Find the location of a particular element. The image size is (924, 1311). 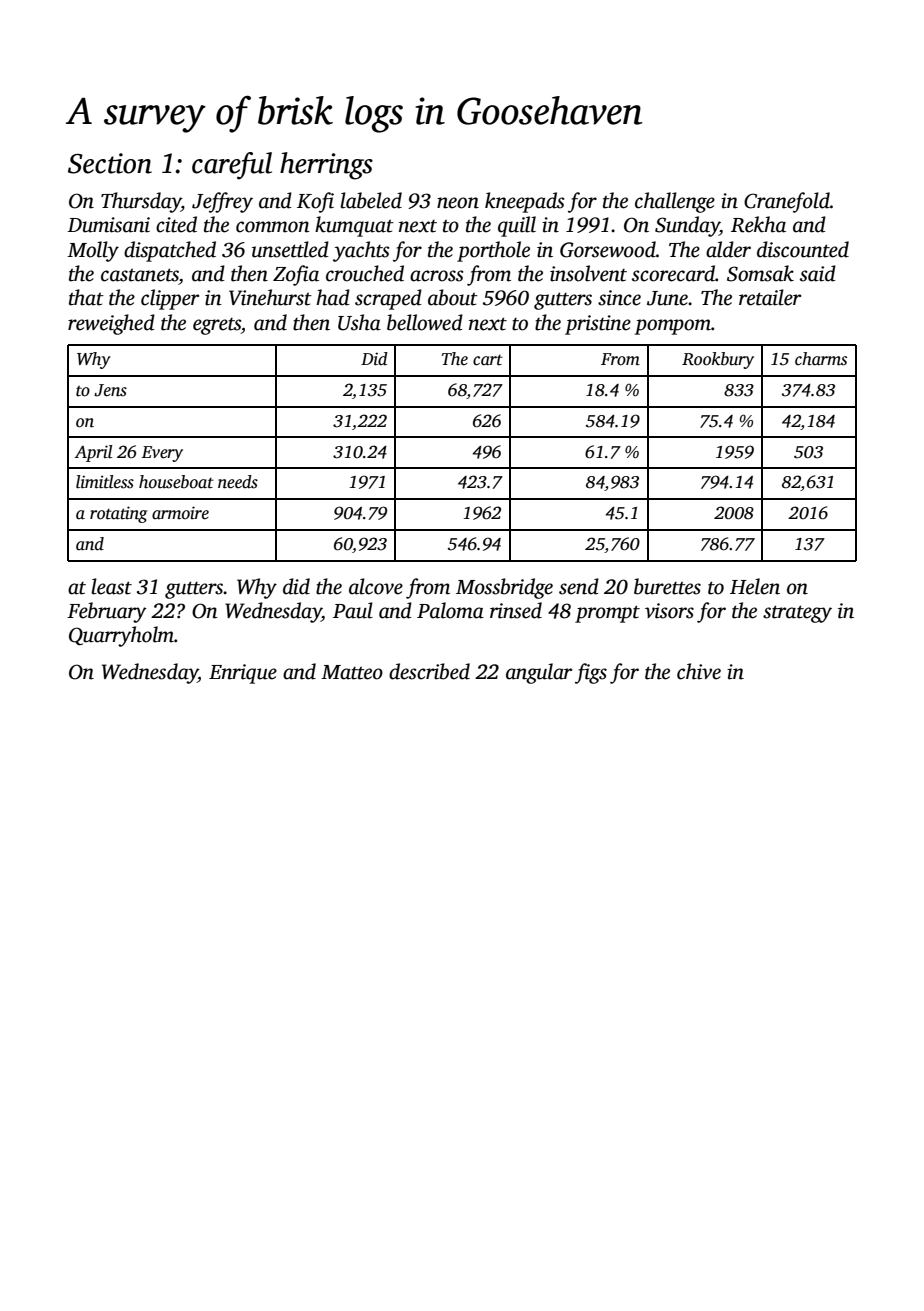

Paloma is located at coordinates (450, 610).
